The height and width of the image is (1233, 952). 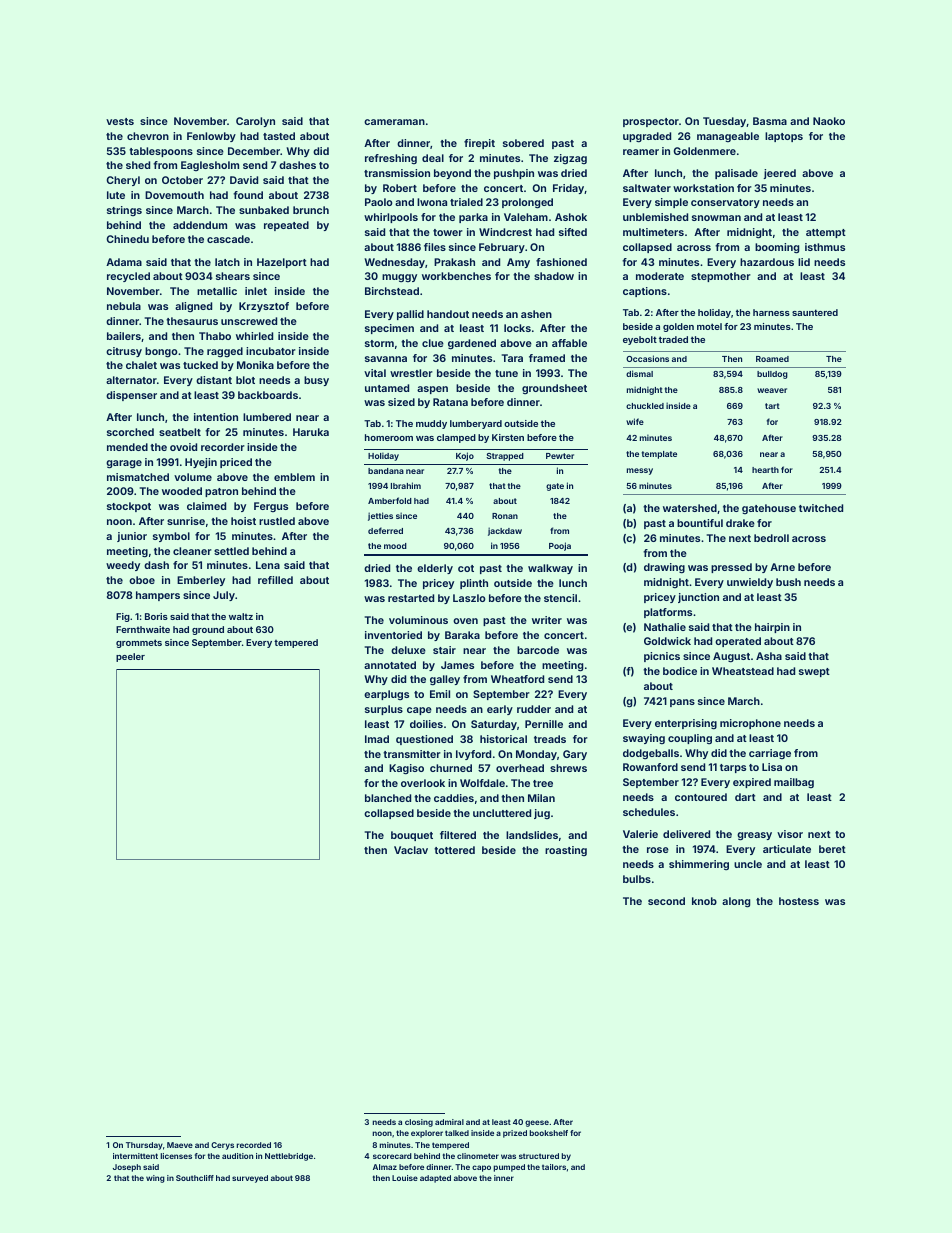 What do you see at coordinates (754, 836) in the image?
I see `greasy` at bounding box center [754, 836].
